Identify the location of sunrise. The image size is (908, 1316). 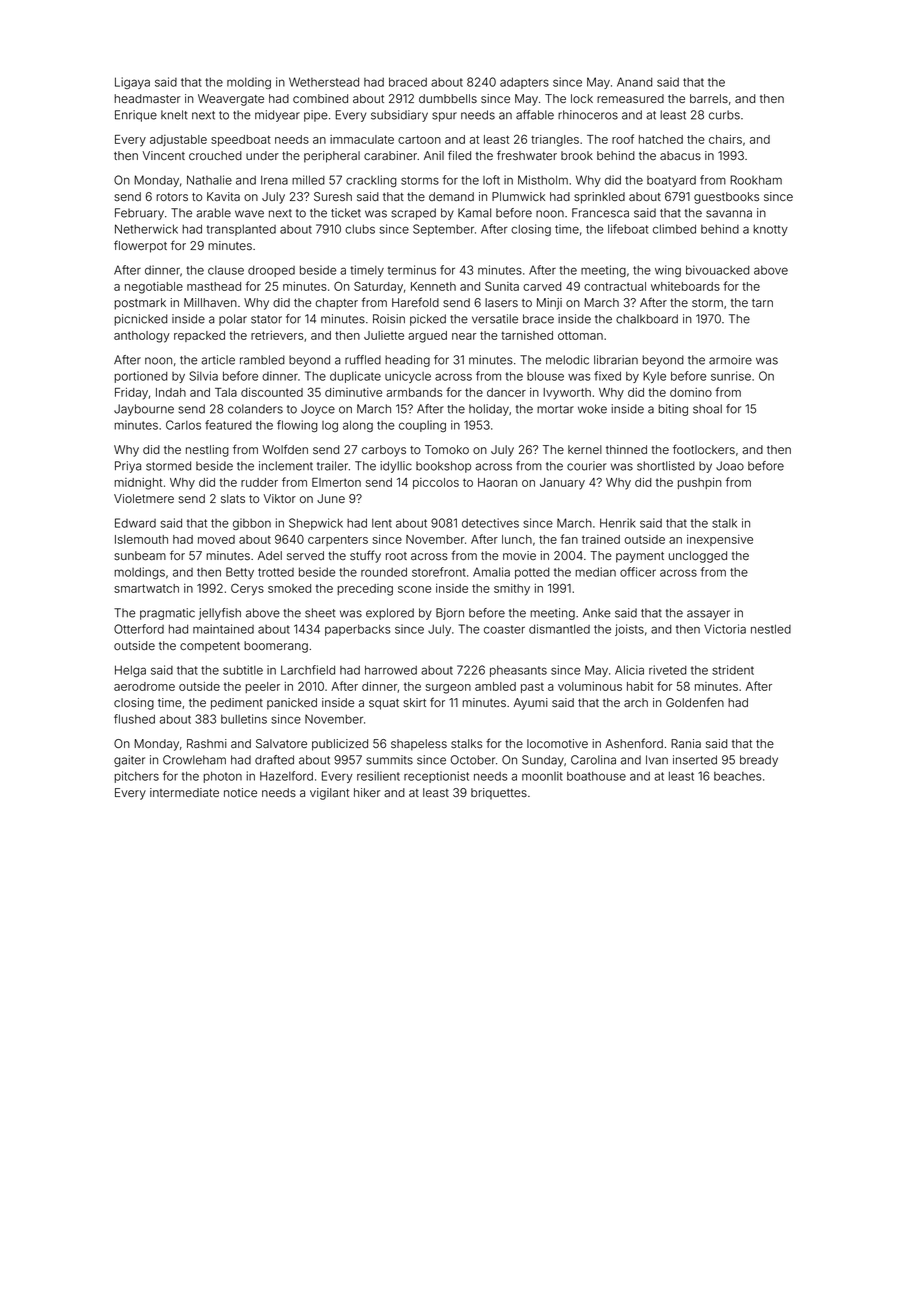
(731, 376).
